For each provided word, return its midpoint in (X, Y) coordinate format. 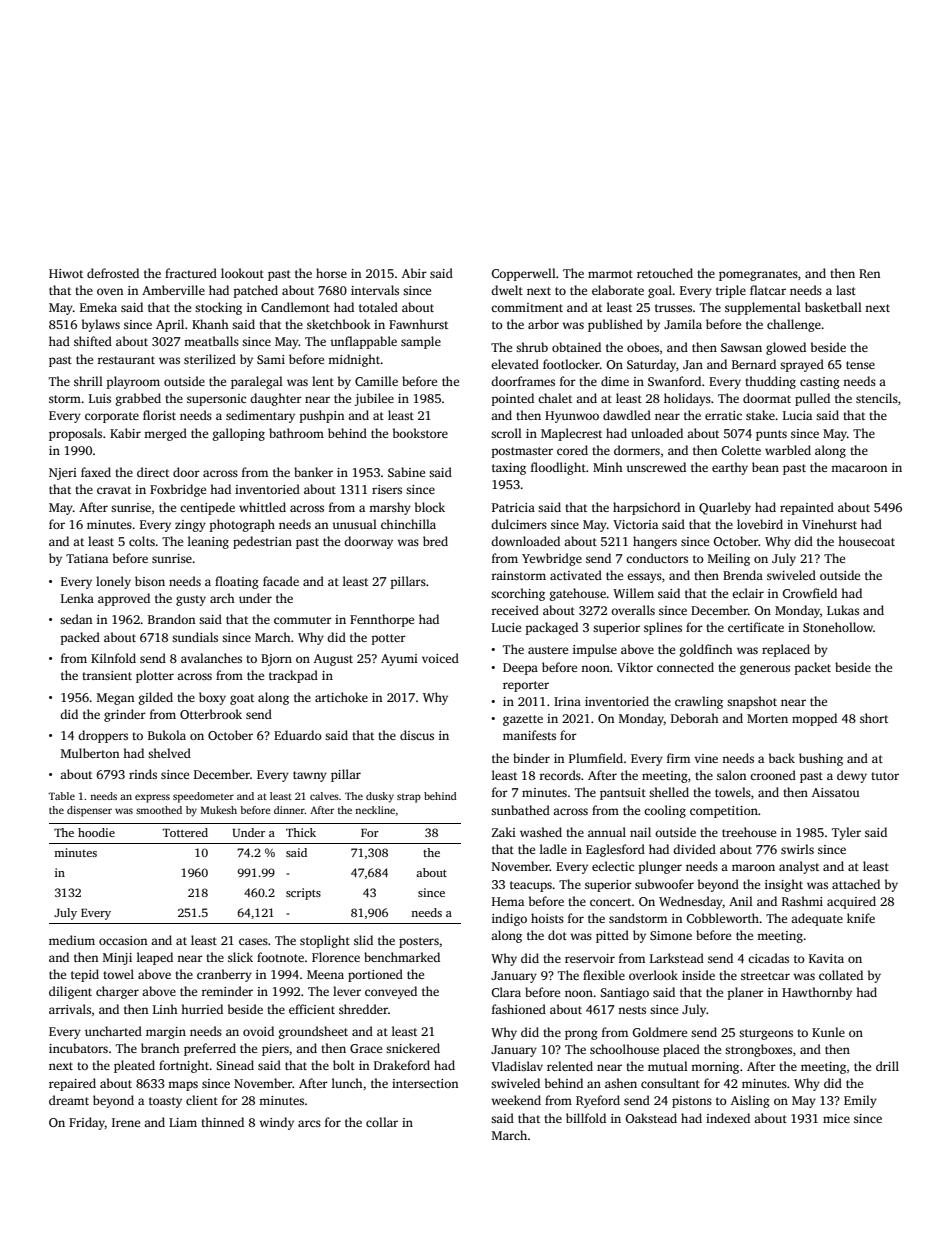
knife (861, 918)
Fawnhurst (418, 324)
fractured (191, 273)
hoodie (96, 832)
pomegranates (758, 275)
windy (276, 1123)
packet (812, 668)
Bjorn (276, 660)
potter (388, 639)
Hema (508, 901)
